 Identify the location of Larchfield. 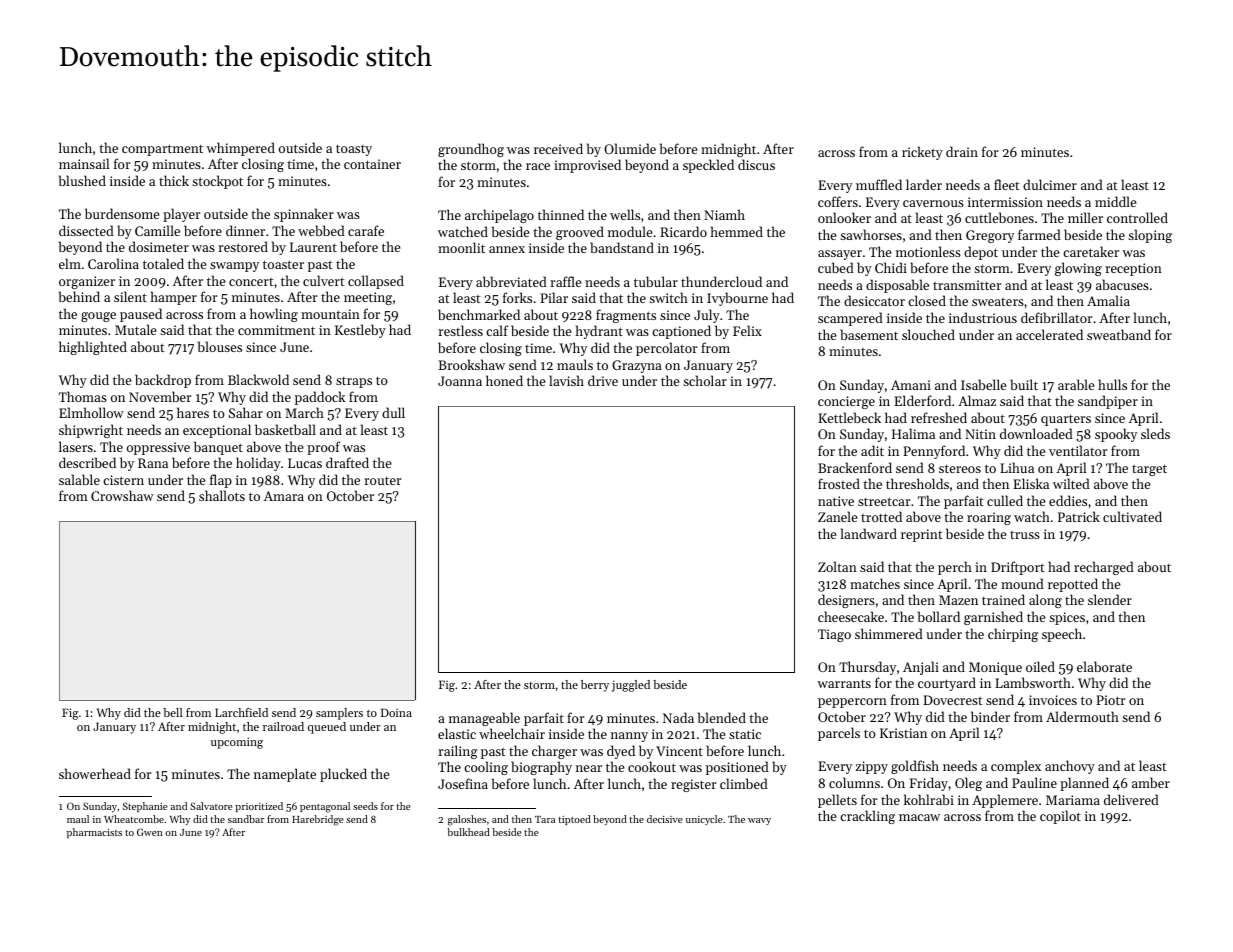
(241, 712).
